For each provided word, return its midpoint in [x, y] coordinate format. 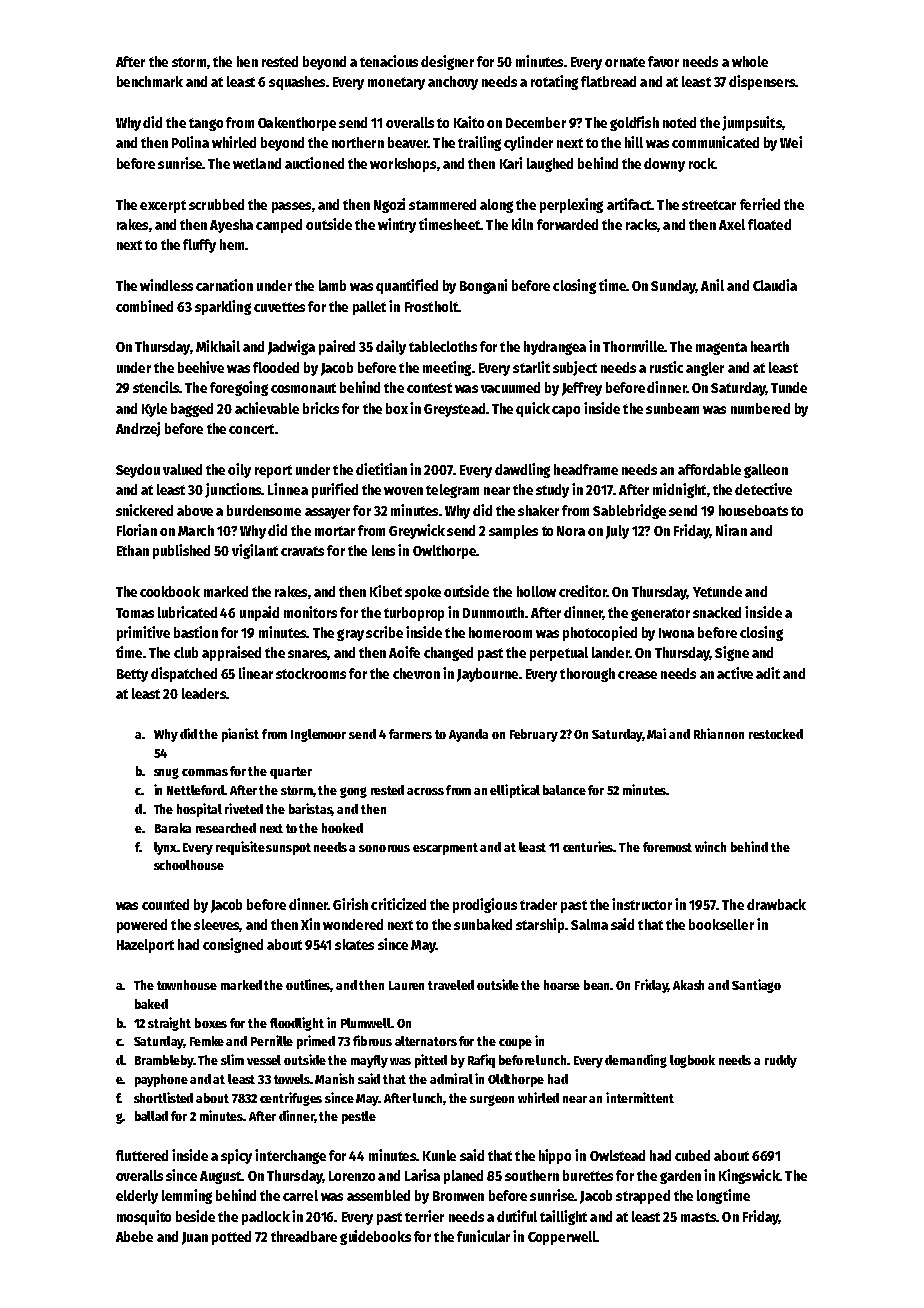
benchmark [150, 81]
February [534, 735]
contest [429, 388]
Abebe [134, 1236]
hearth [770, 346]
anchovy [453, 83]
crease [637, 675]
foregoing [239, 388]
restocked [776, 734]
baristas [310, 809]
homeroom [500, 632]
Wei [791, 142]
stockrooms [311, 673]
